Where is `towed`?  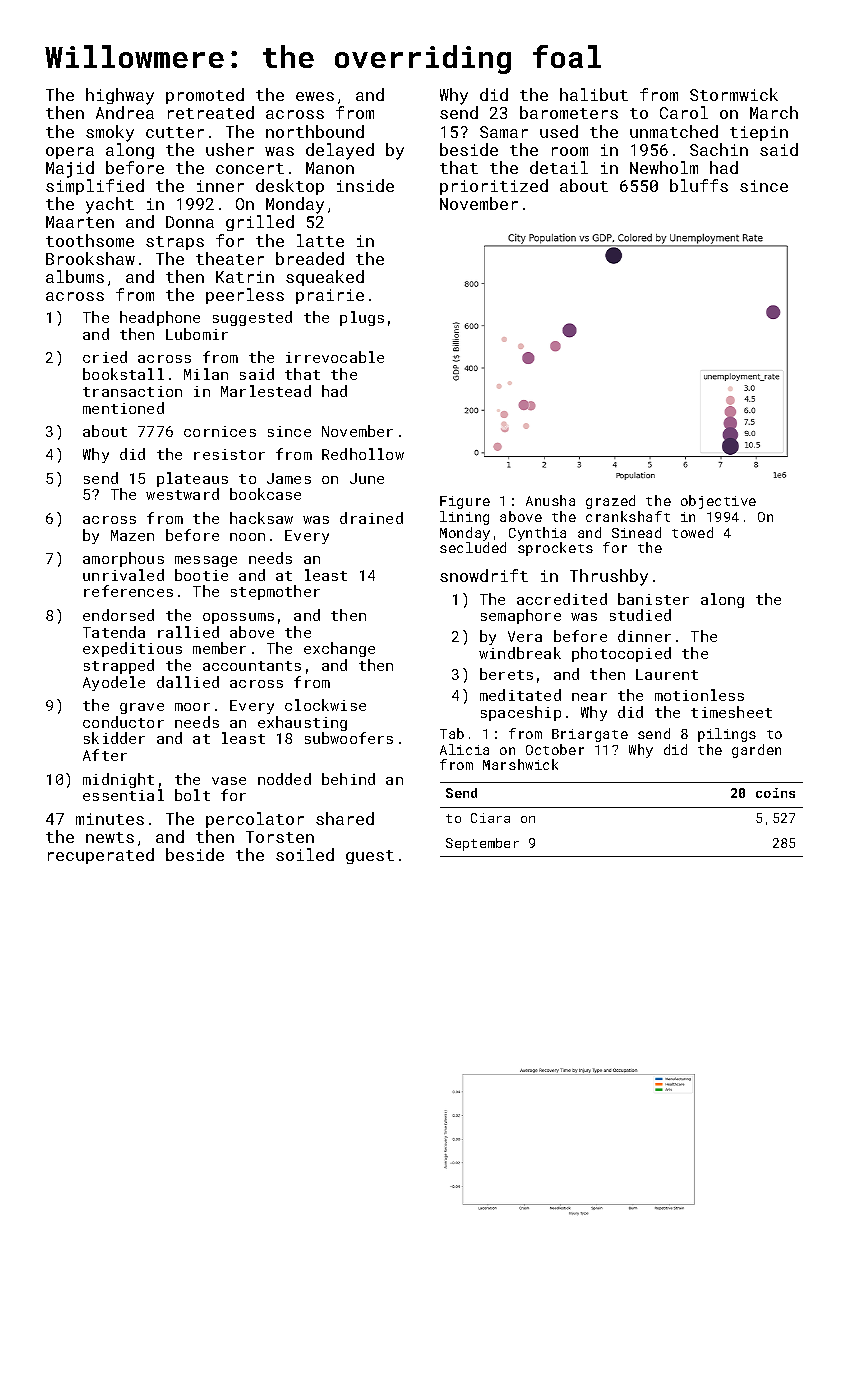 towed is located at coordinates (692, 532).
